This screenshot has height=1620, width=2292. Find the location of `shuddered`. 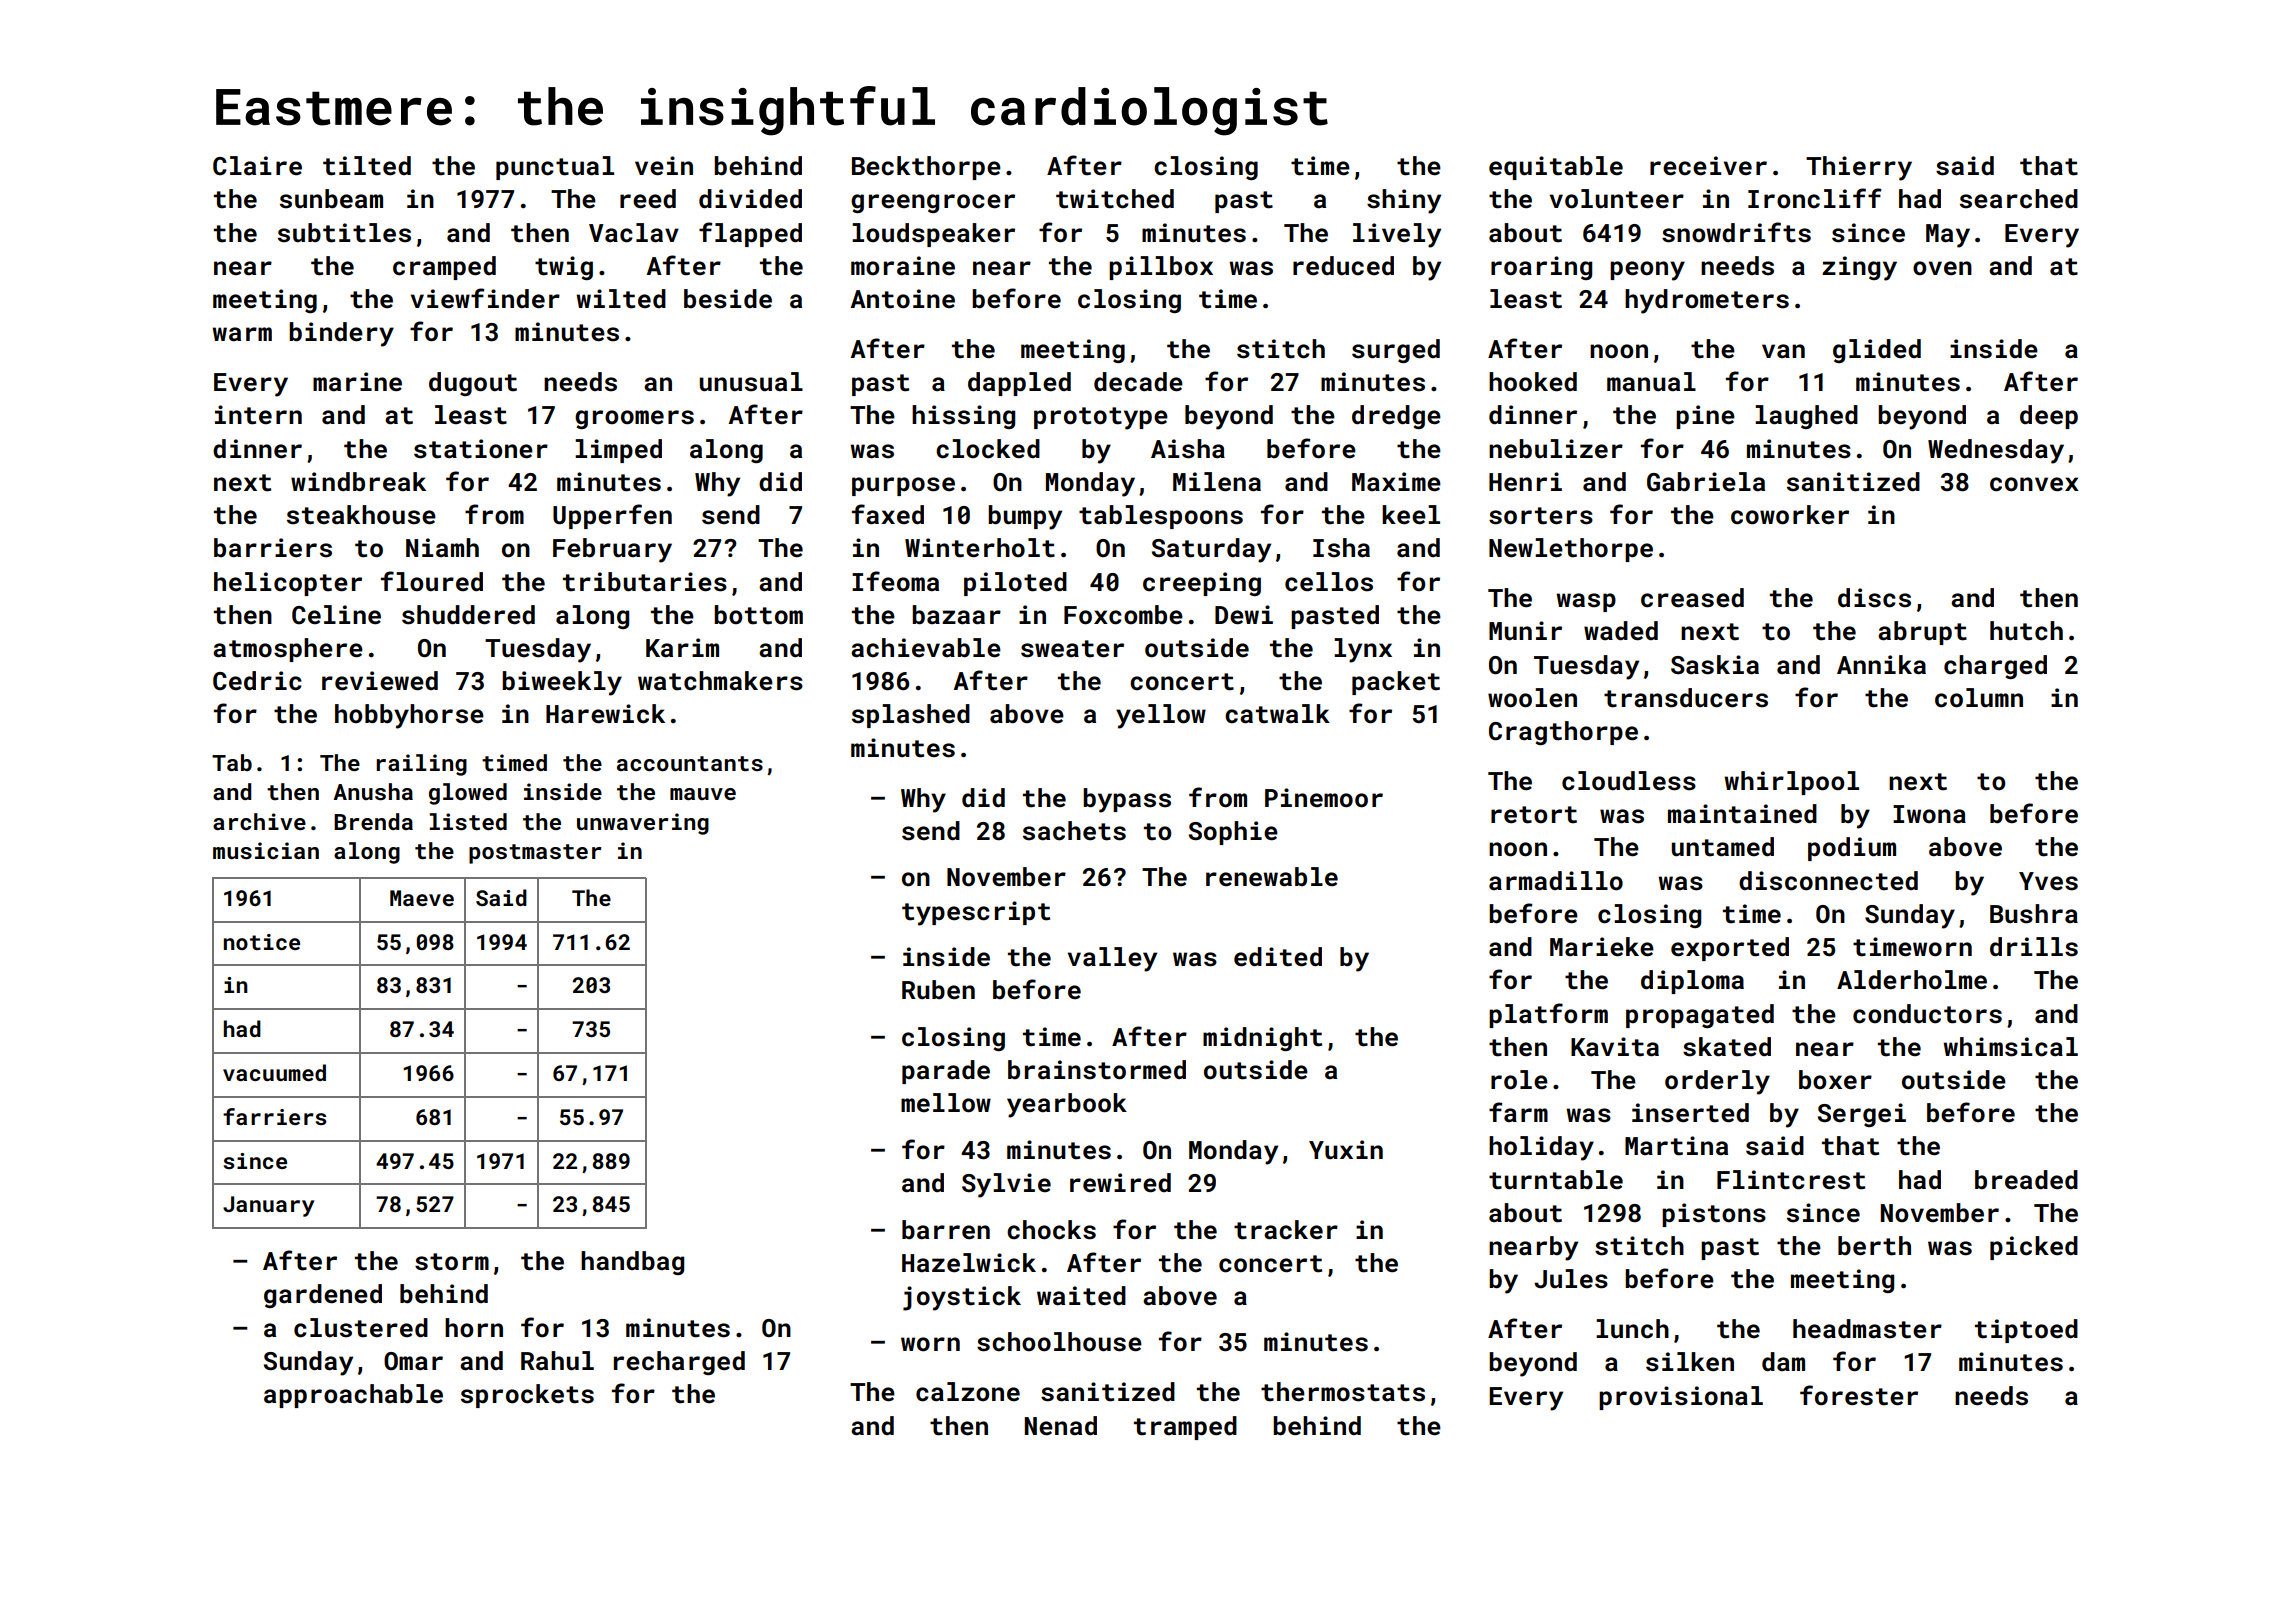

shuddered is located at coordinates (468, 615).
